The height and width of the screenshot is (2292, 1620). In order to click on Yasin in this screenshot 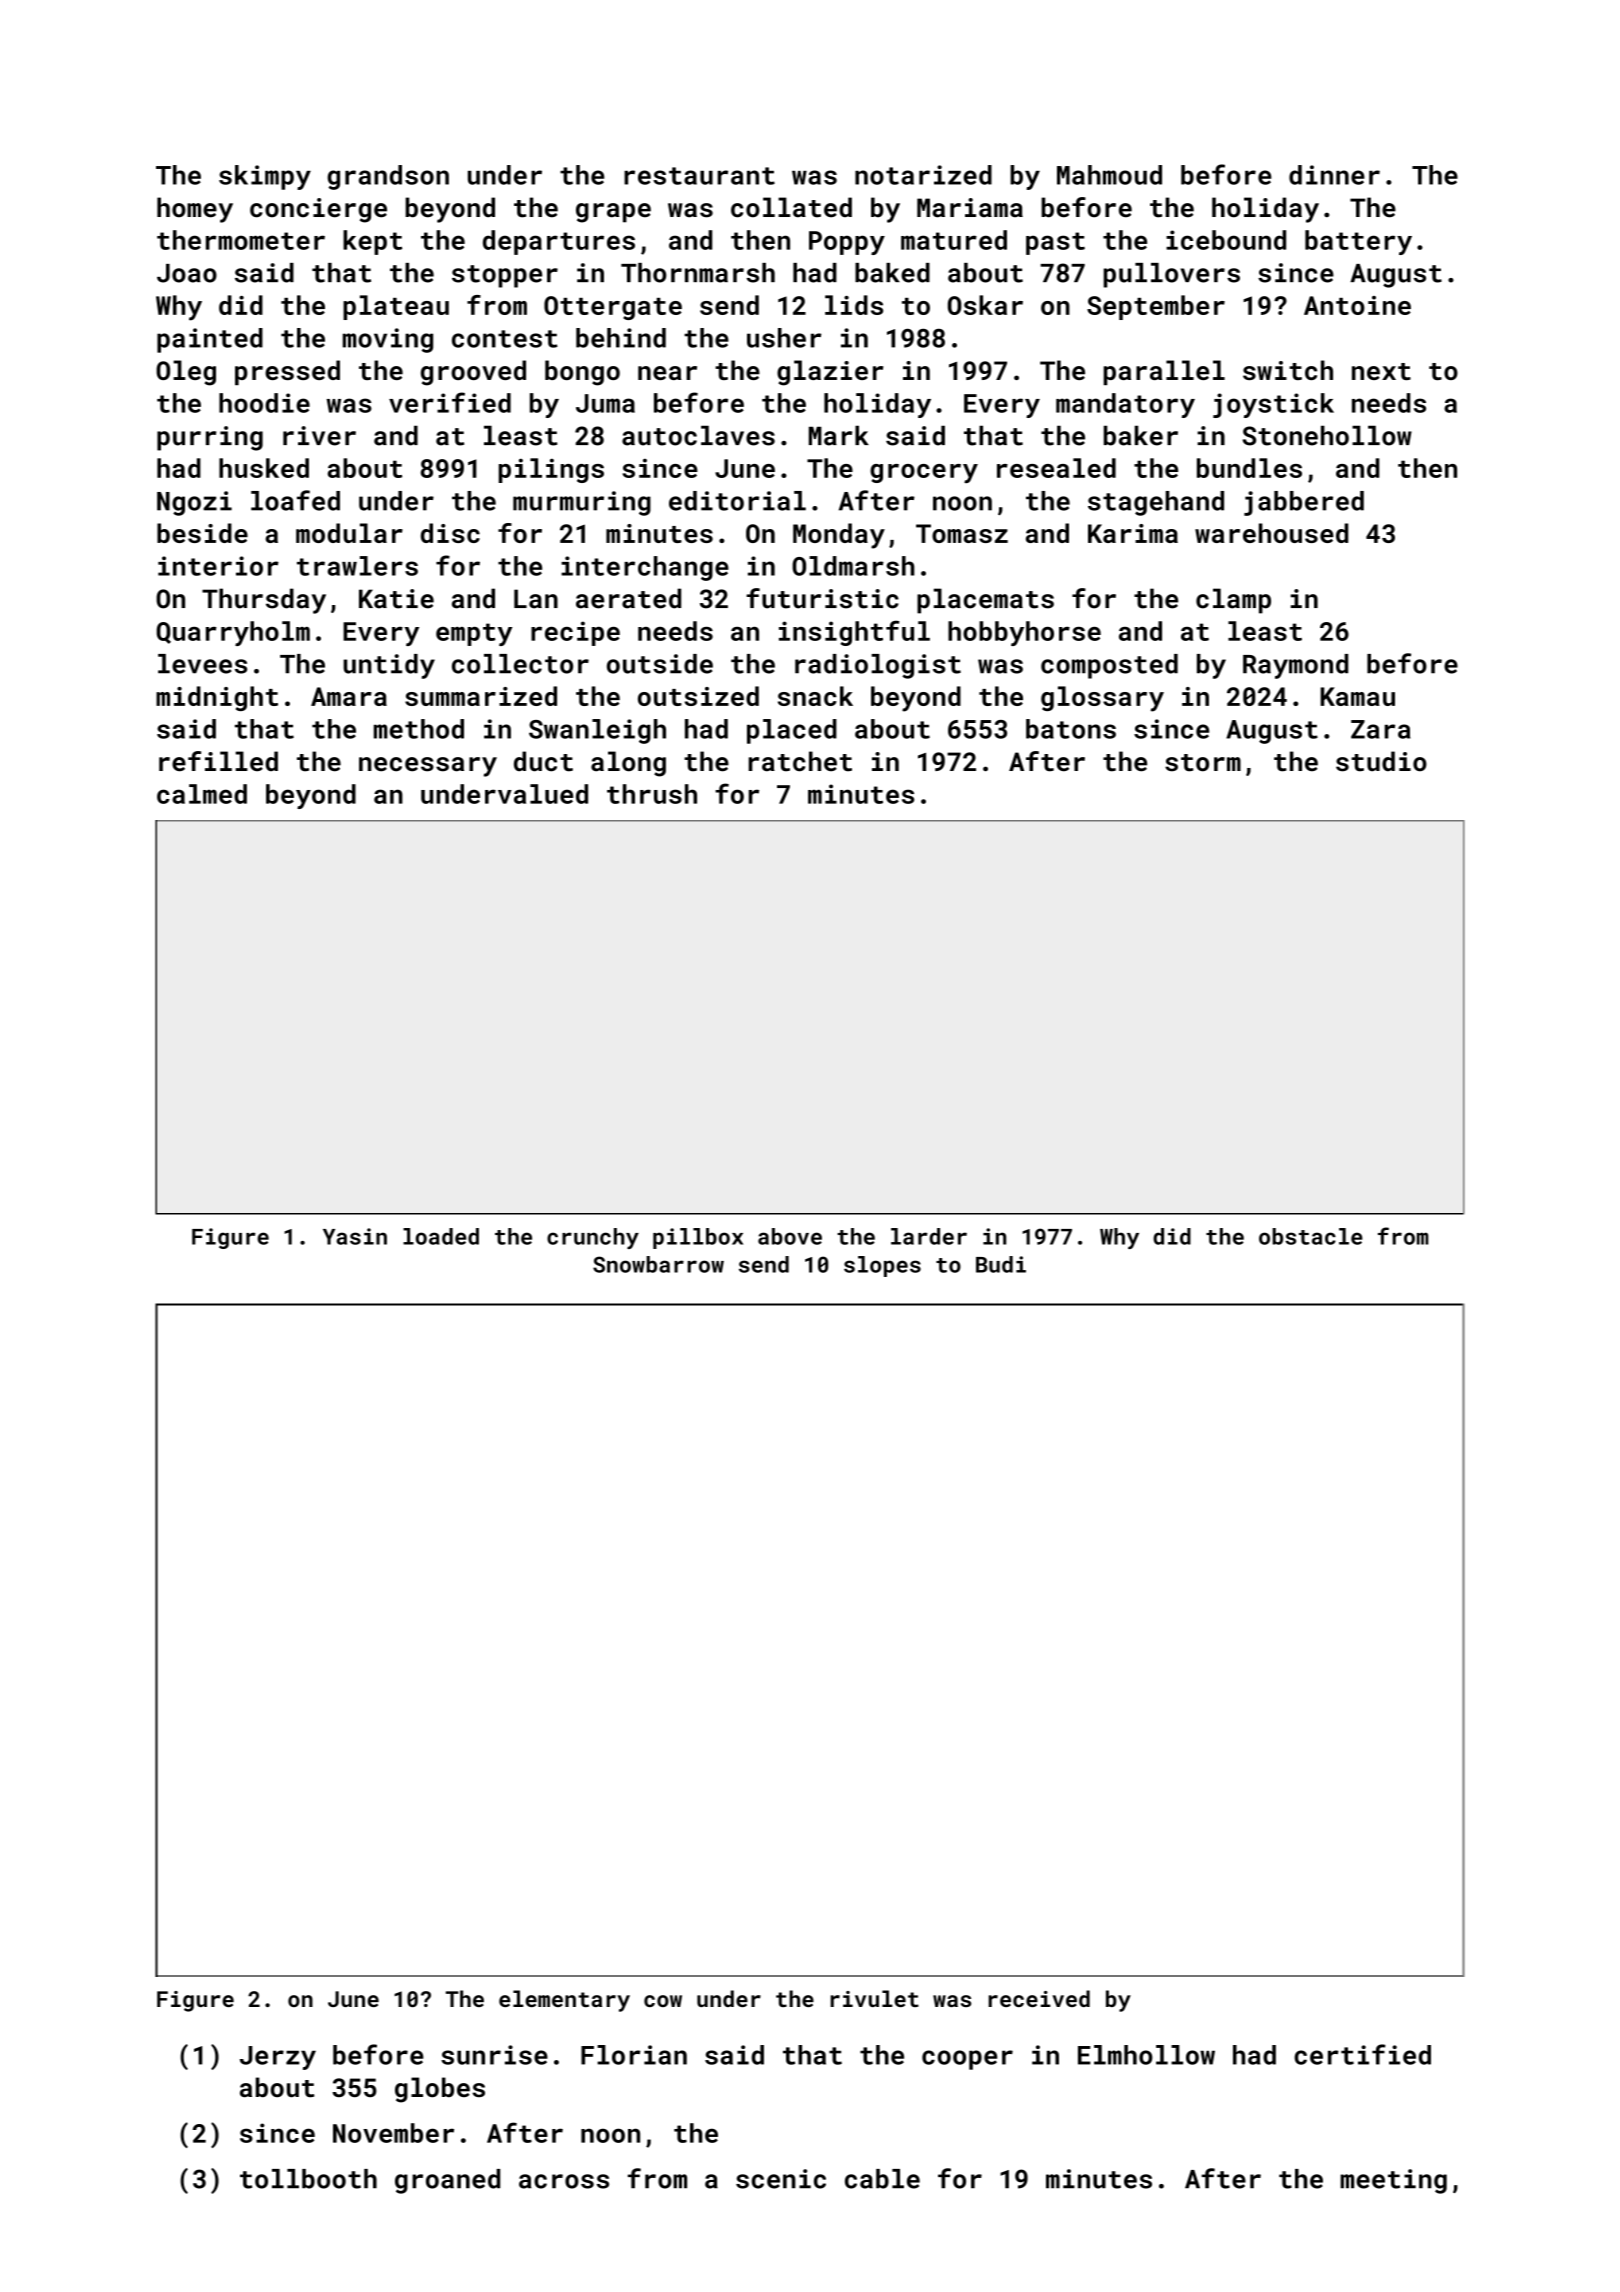, I will do `click(355, 1236)`.
